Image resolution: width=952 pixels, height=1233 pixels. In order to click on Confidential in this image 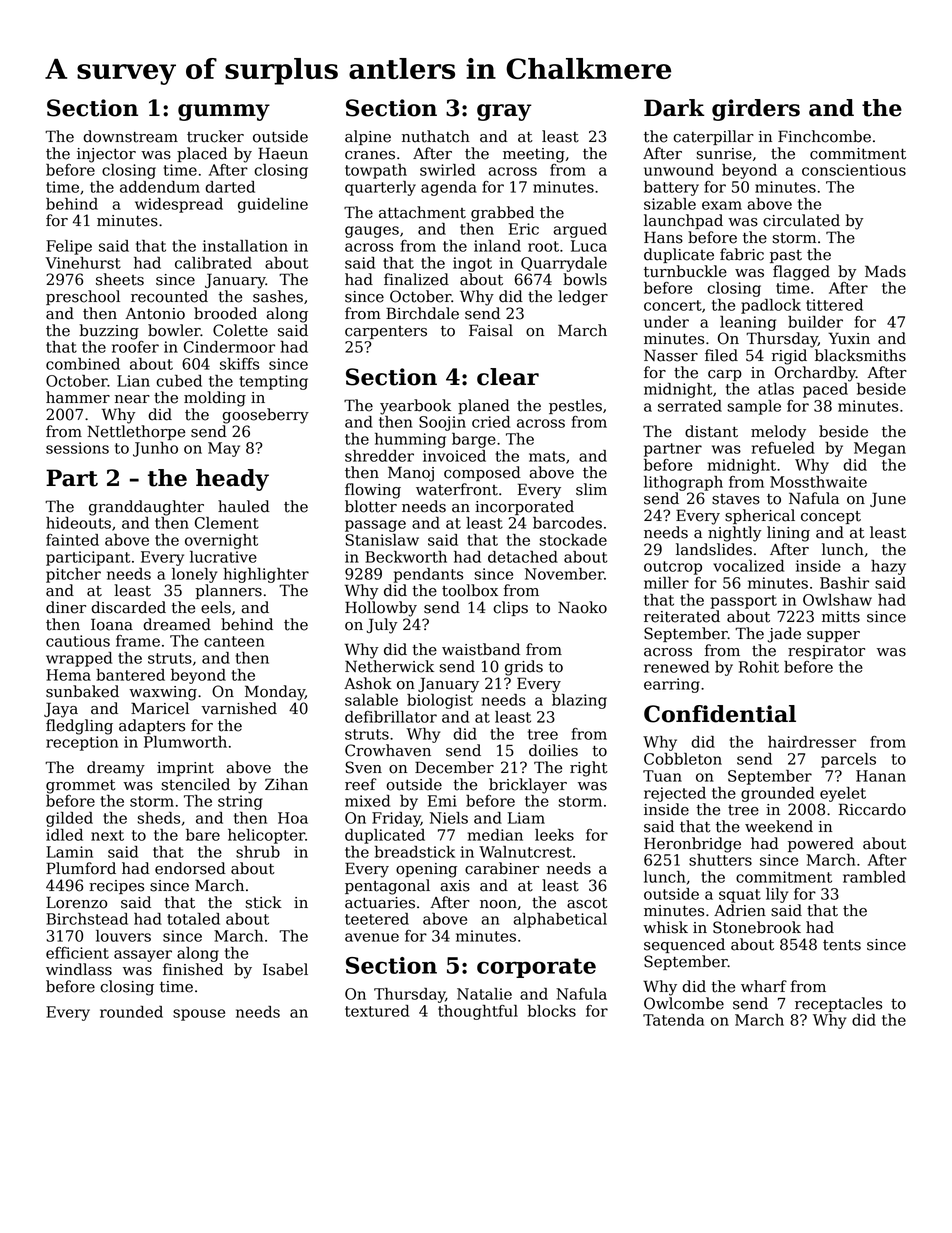, I will do `click(720, 714)`.
